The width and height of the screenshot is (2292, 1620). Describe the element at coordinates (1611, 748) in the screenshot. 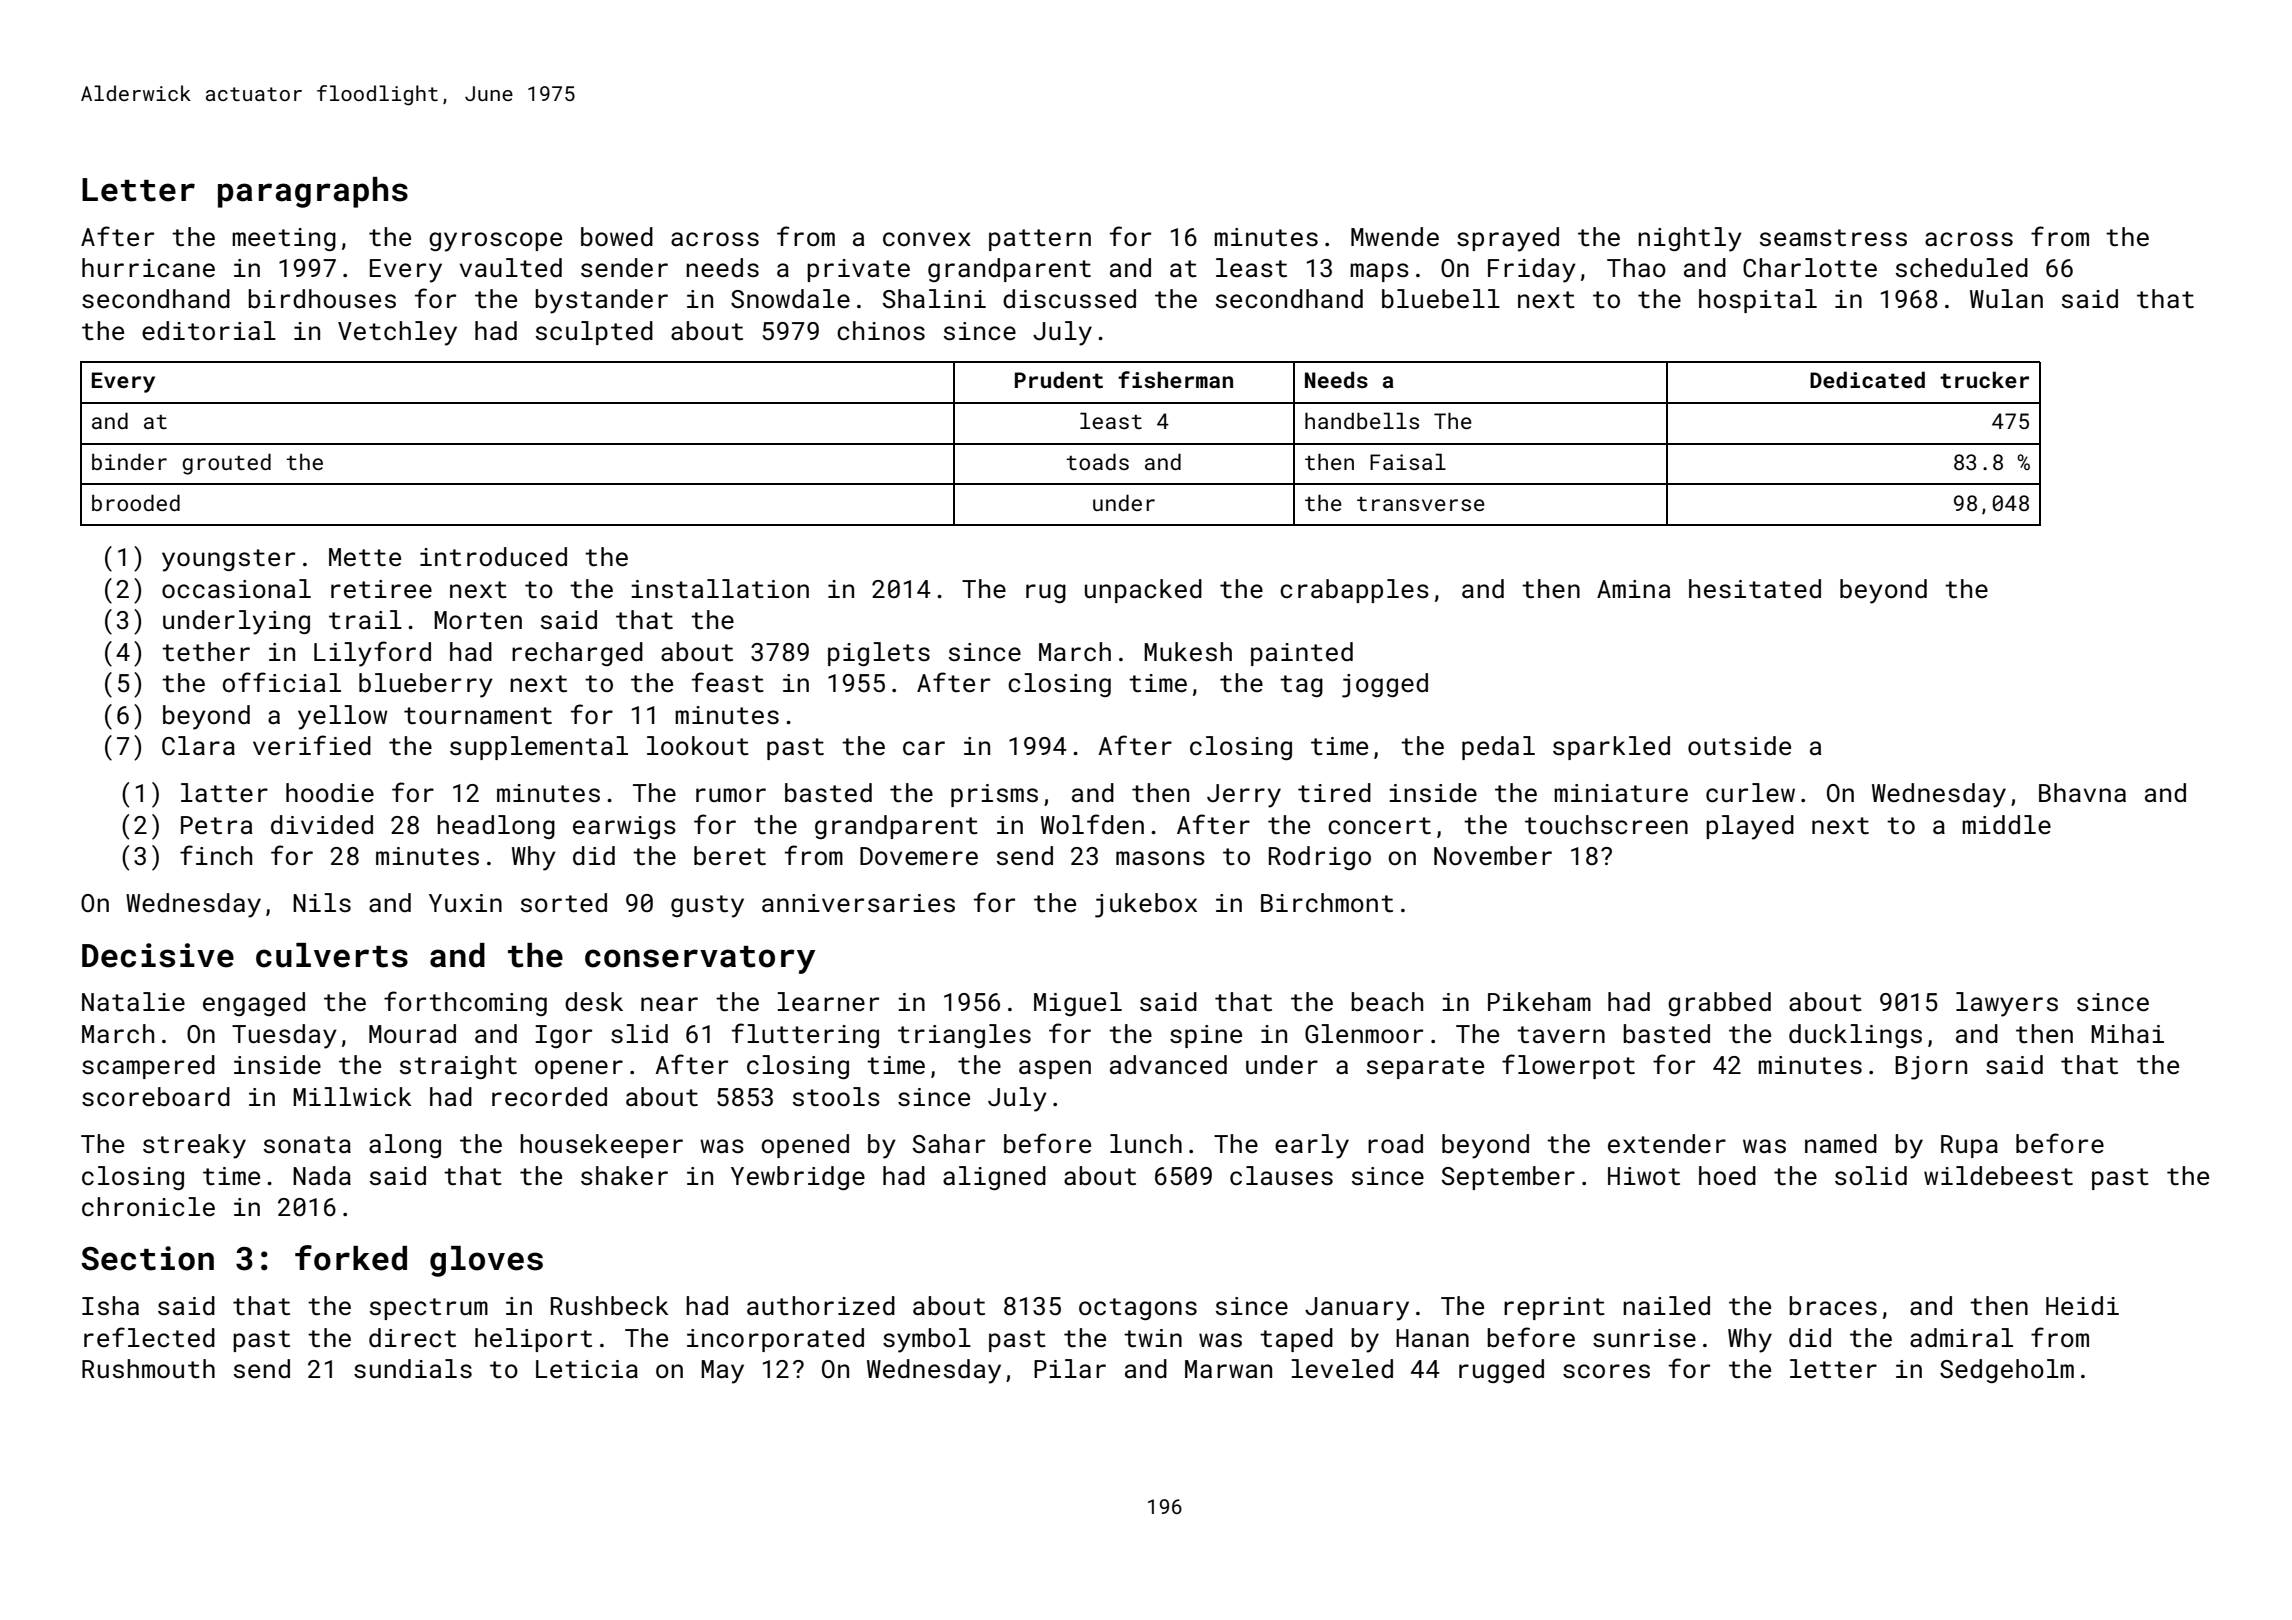

I see `sparkled` at that location.
